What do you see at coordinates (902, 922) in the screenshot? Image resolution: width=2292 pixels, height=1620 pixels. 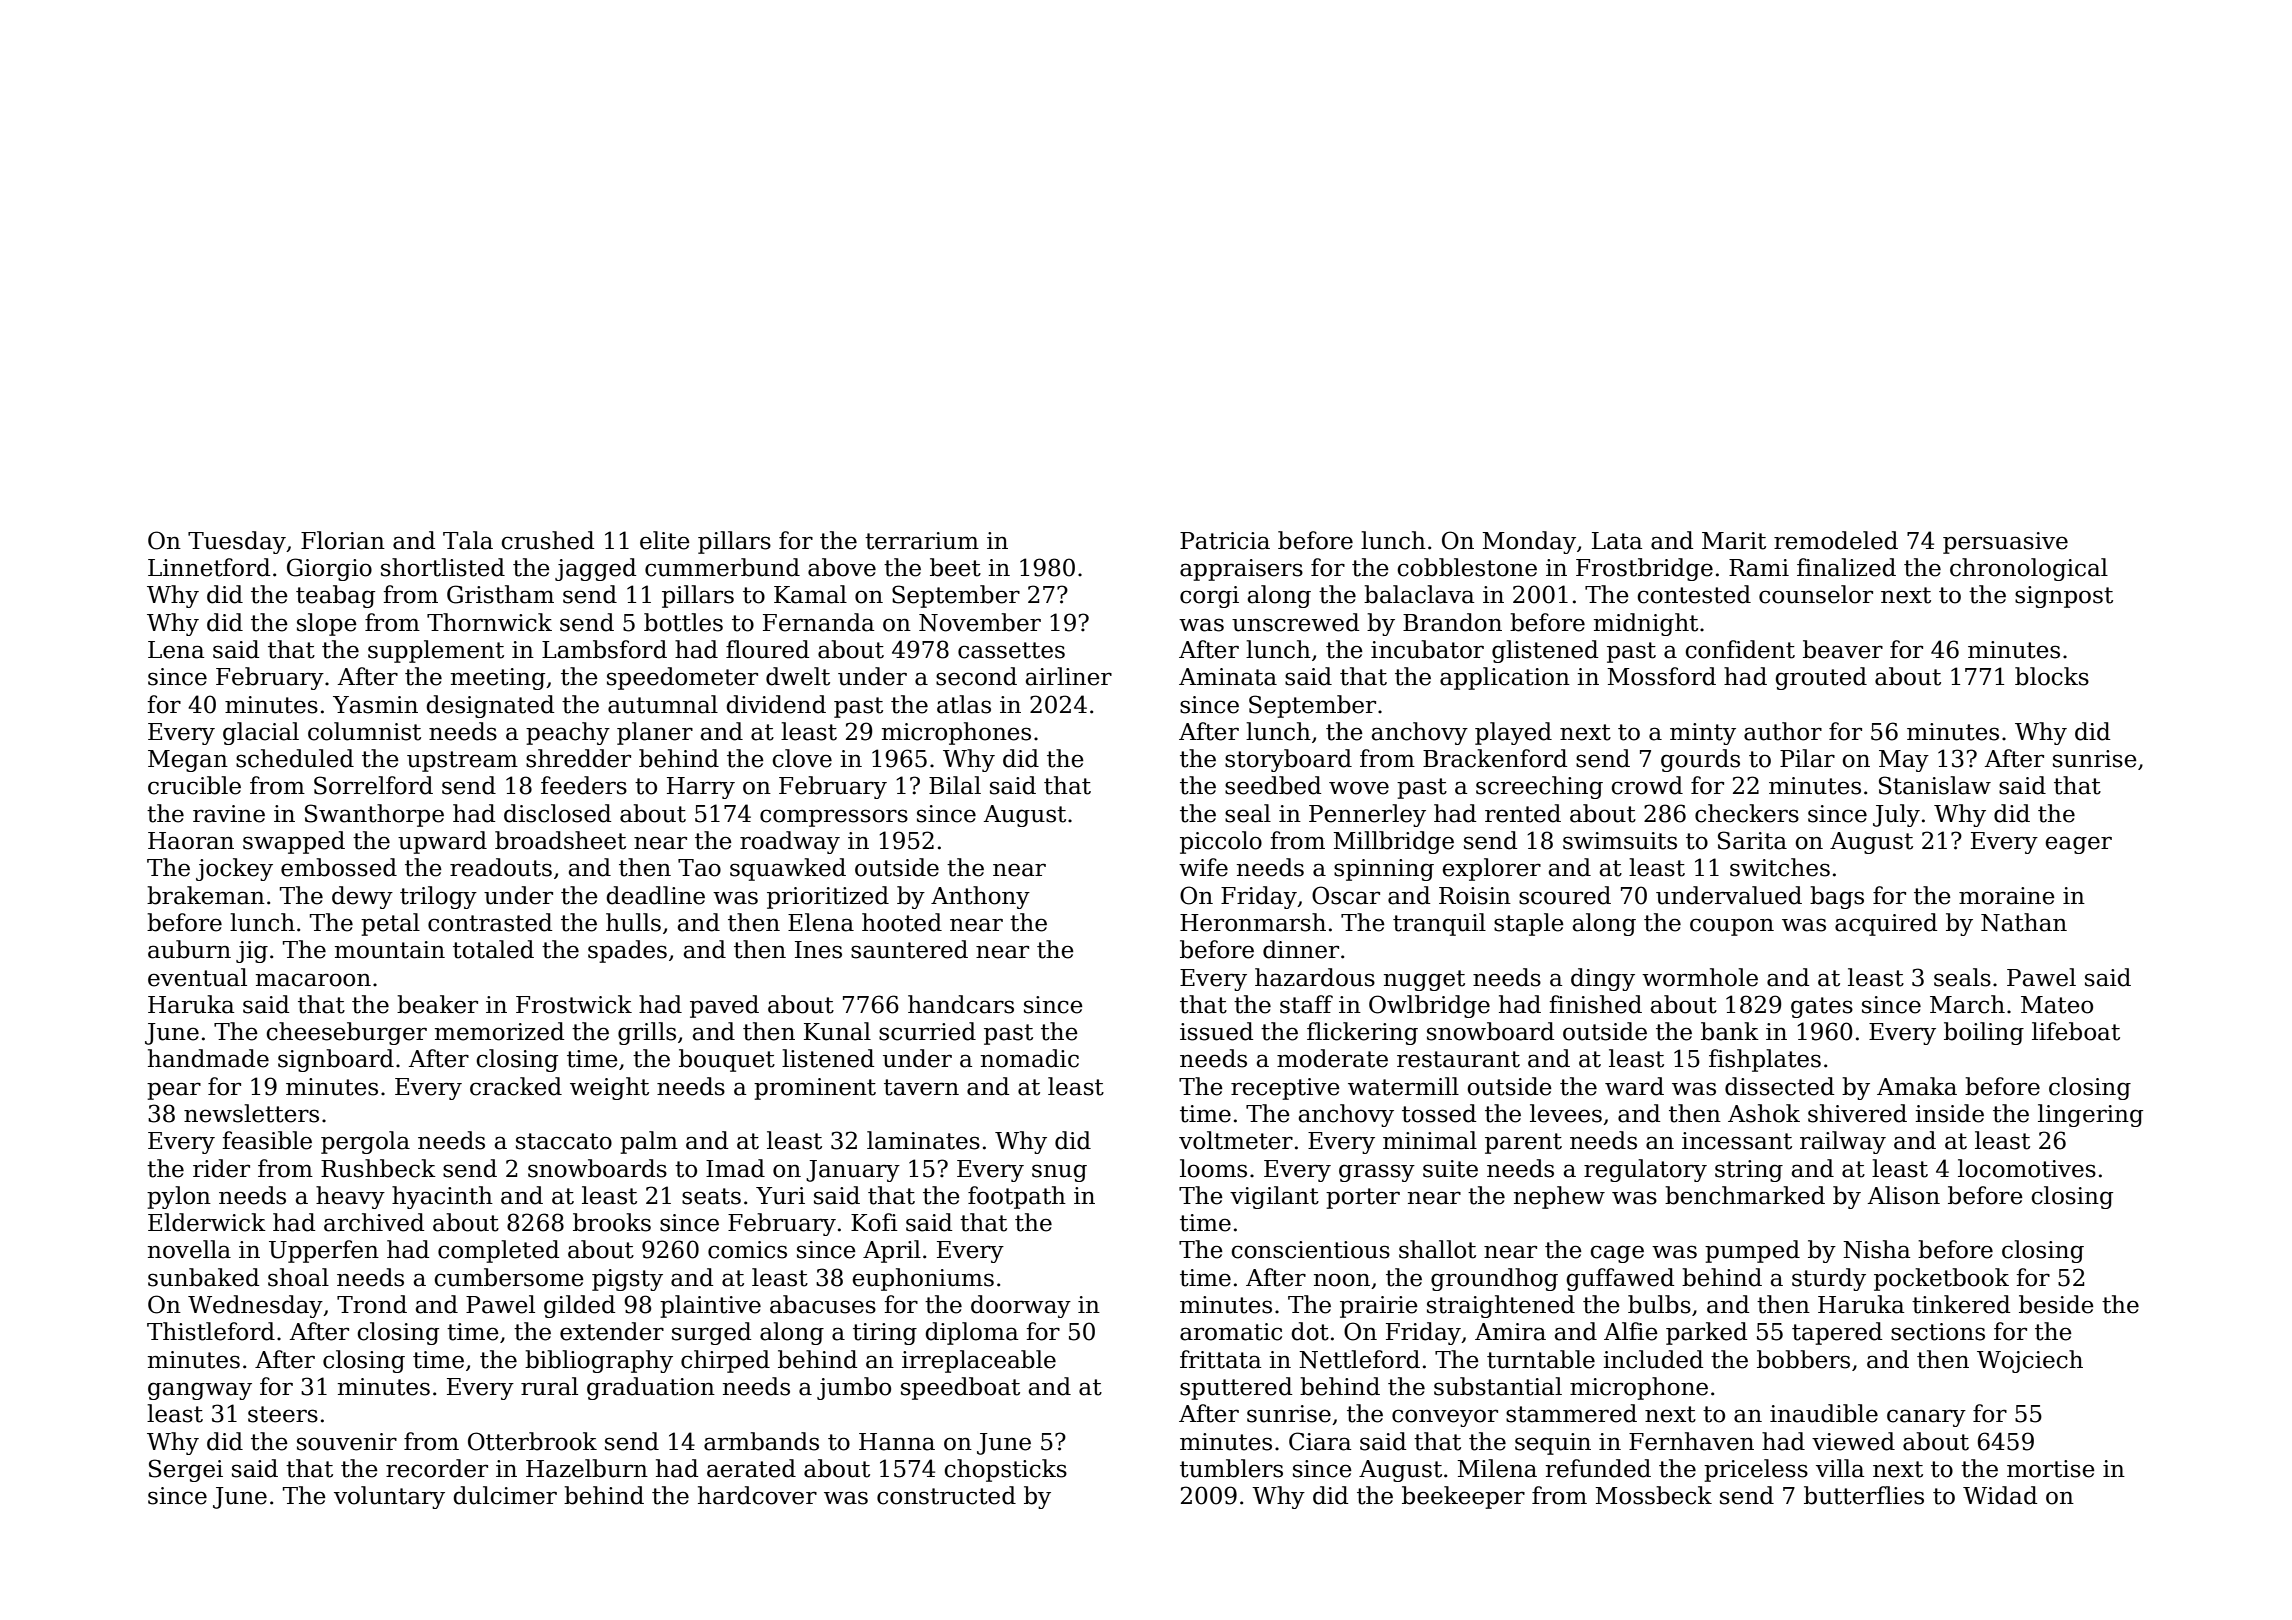 I see `hooted` at bounding box center [902, 922].
